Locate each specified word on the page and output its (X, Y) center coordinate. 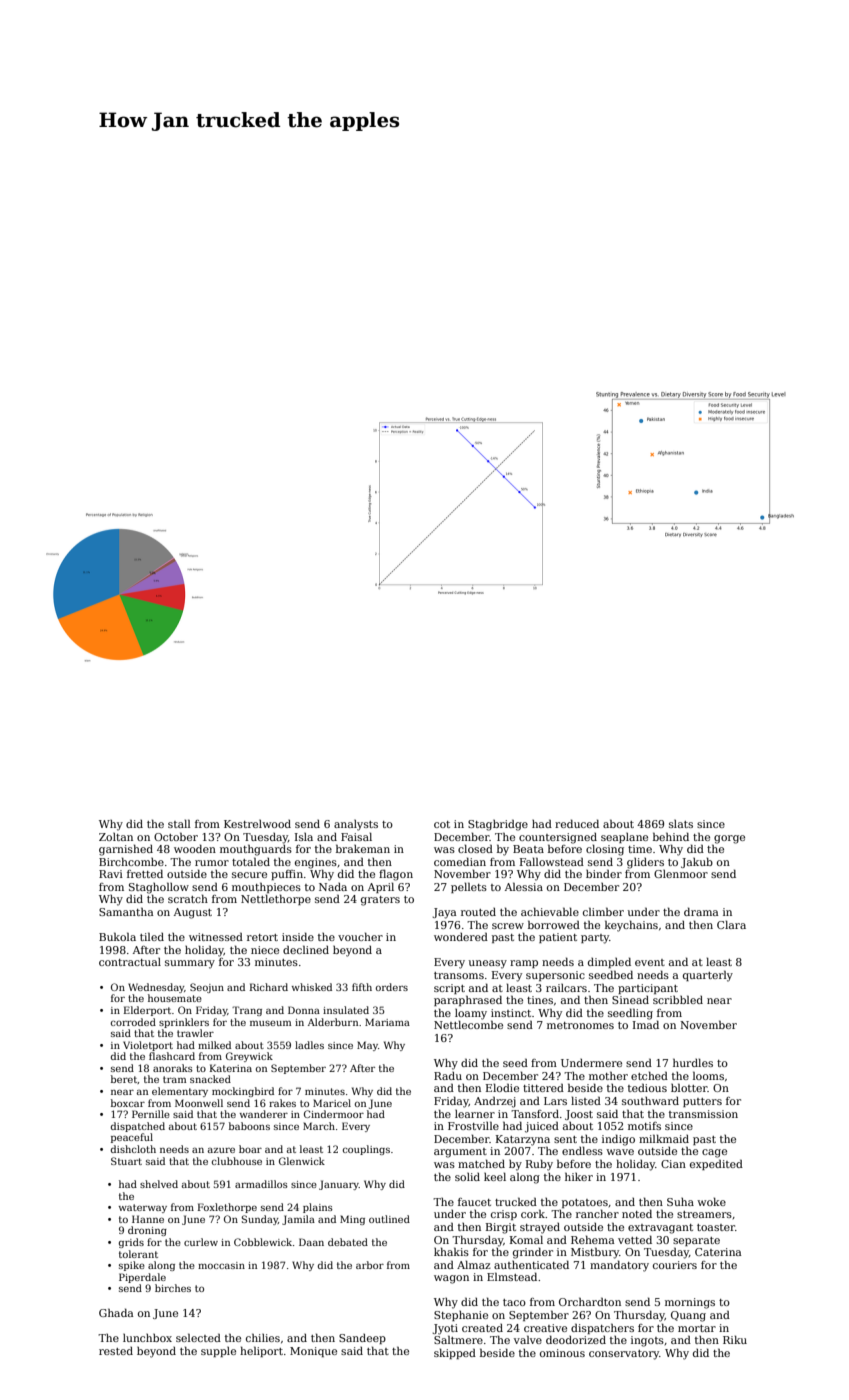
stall (179, 823)
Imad (646, 1024)
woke (711, 1201)
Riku (735, 1339)
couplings (366, 1150)
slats (681, 824)
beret (124, 1079)
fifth (362, 987)
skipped (455, 1353)
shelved (159, 1184)
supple (218, 1352)
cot (442, 824)
